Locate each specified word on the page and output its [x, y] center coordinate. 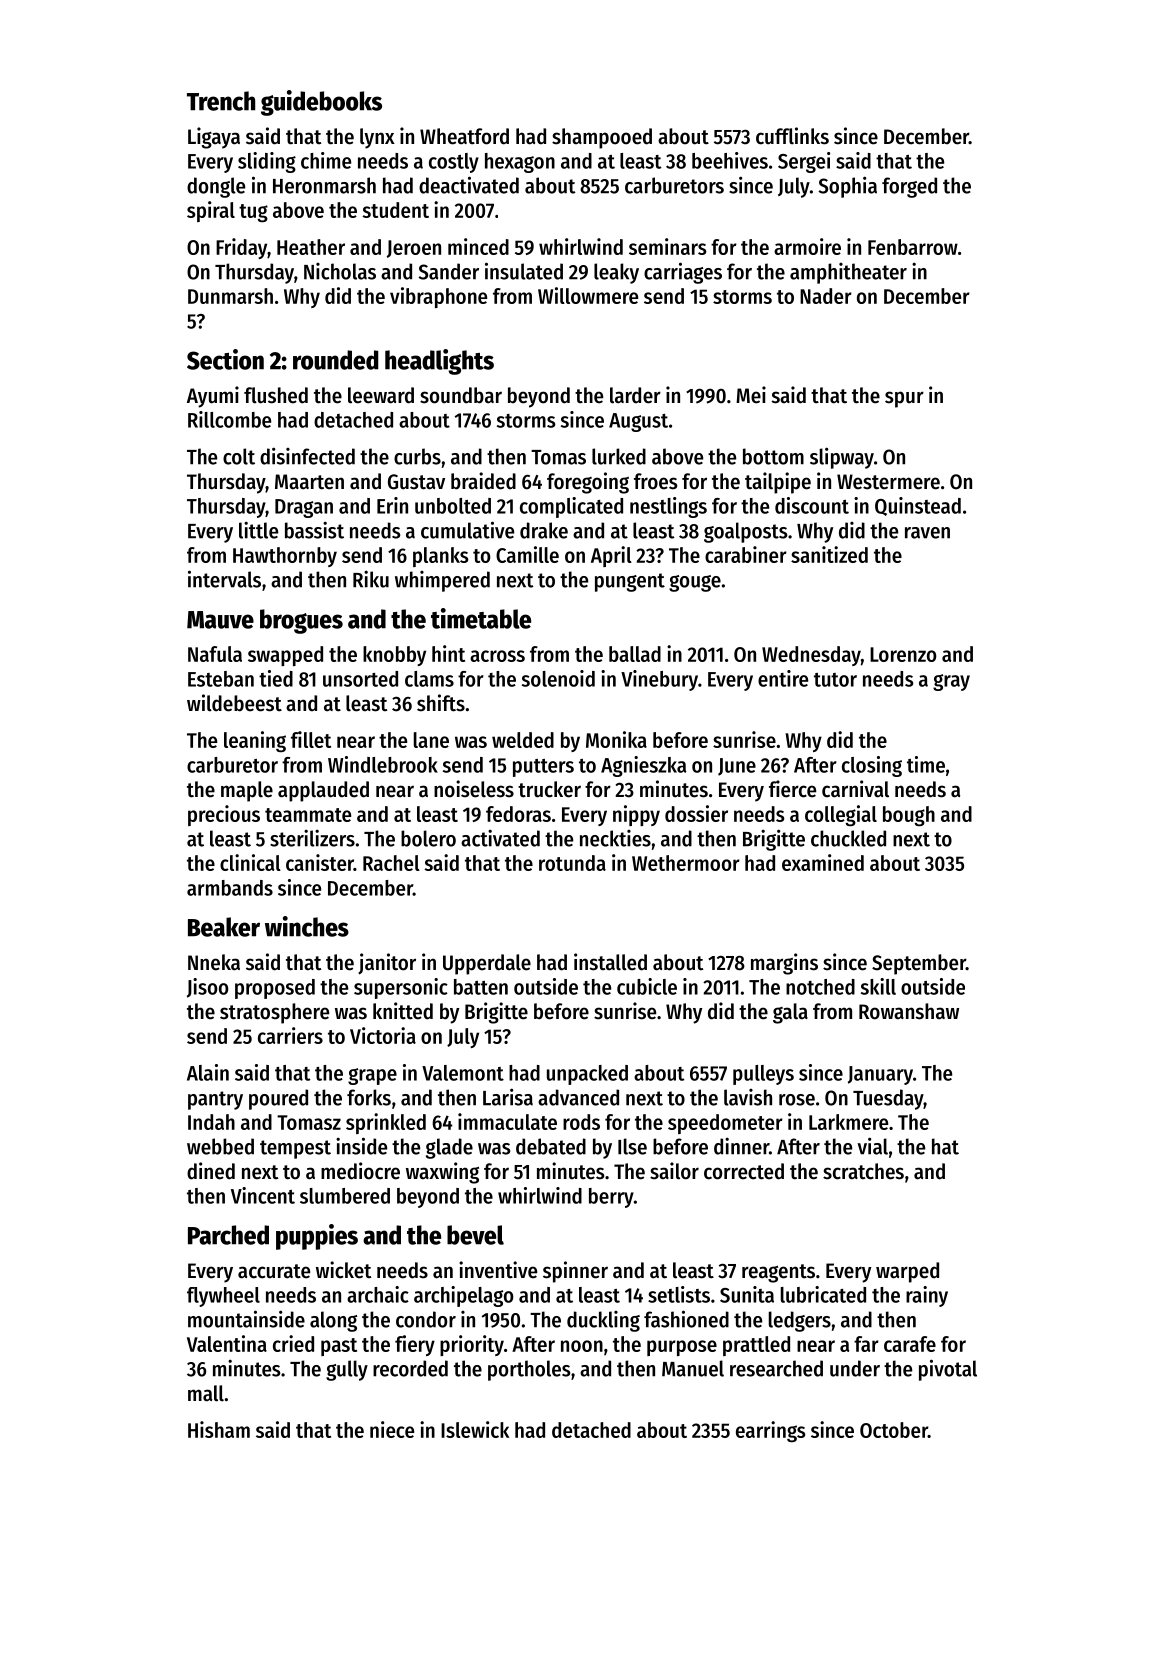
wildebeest [234, 703]
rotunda [572, 863]
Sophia [847, 187]
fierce [792, 789]
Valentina [227, 1343]
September [919, 964]
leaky [616, 273]
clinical [250, 862]
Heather [311, 247]
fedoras [518, 814]
